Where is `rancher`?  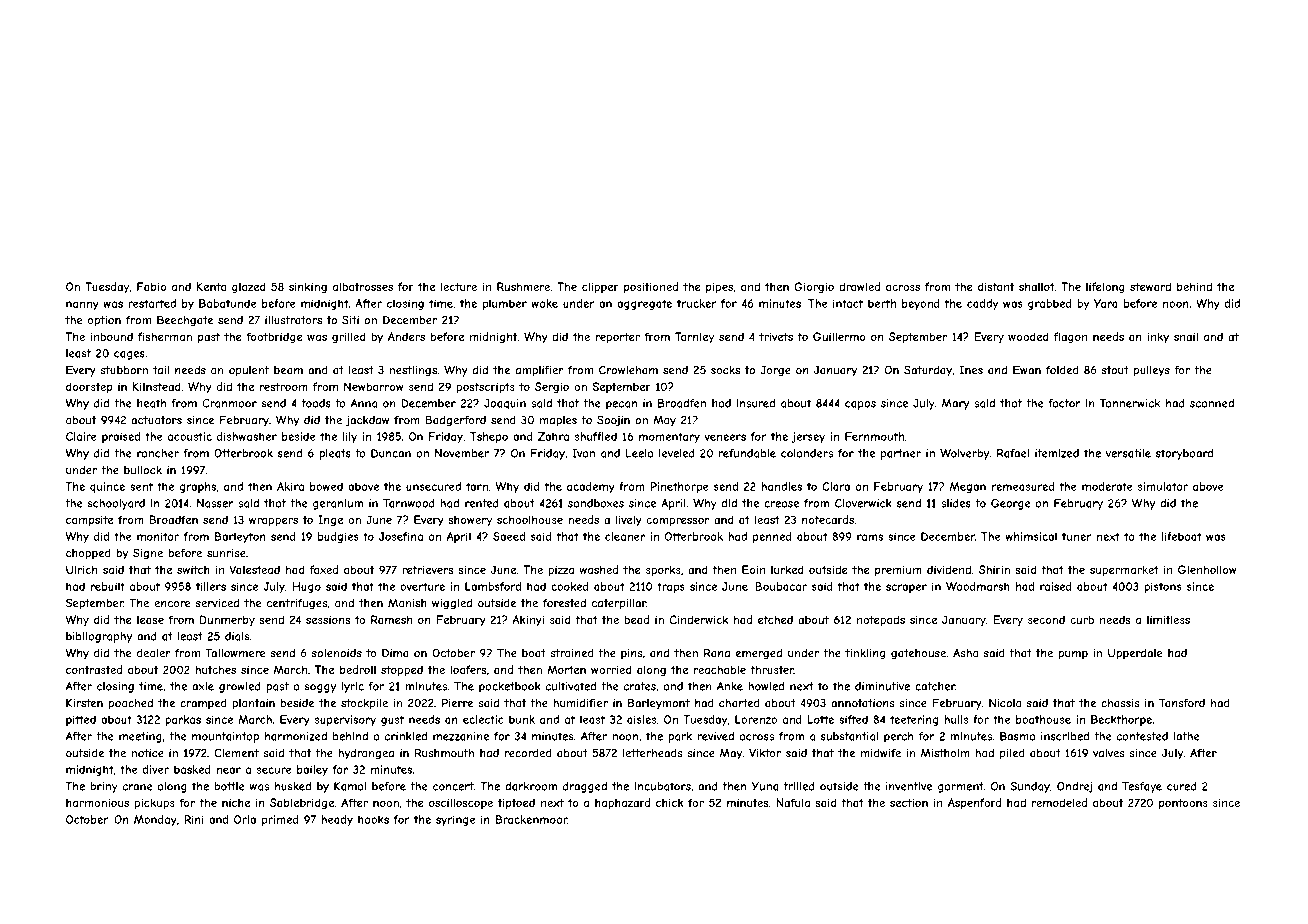 rancher is located at coordinates (158, 453).
